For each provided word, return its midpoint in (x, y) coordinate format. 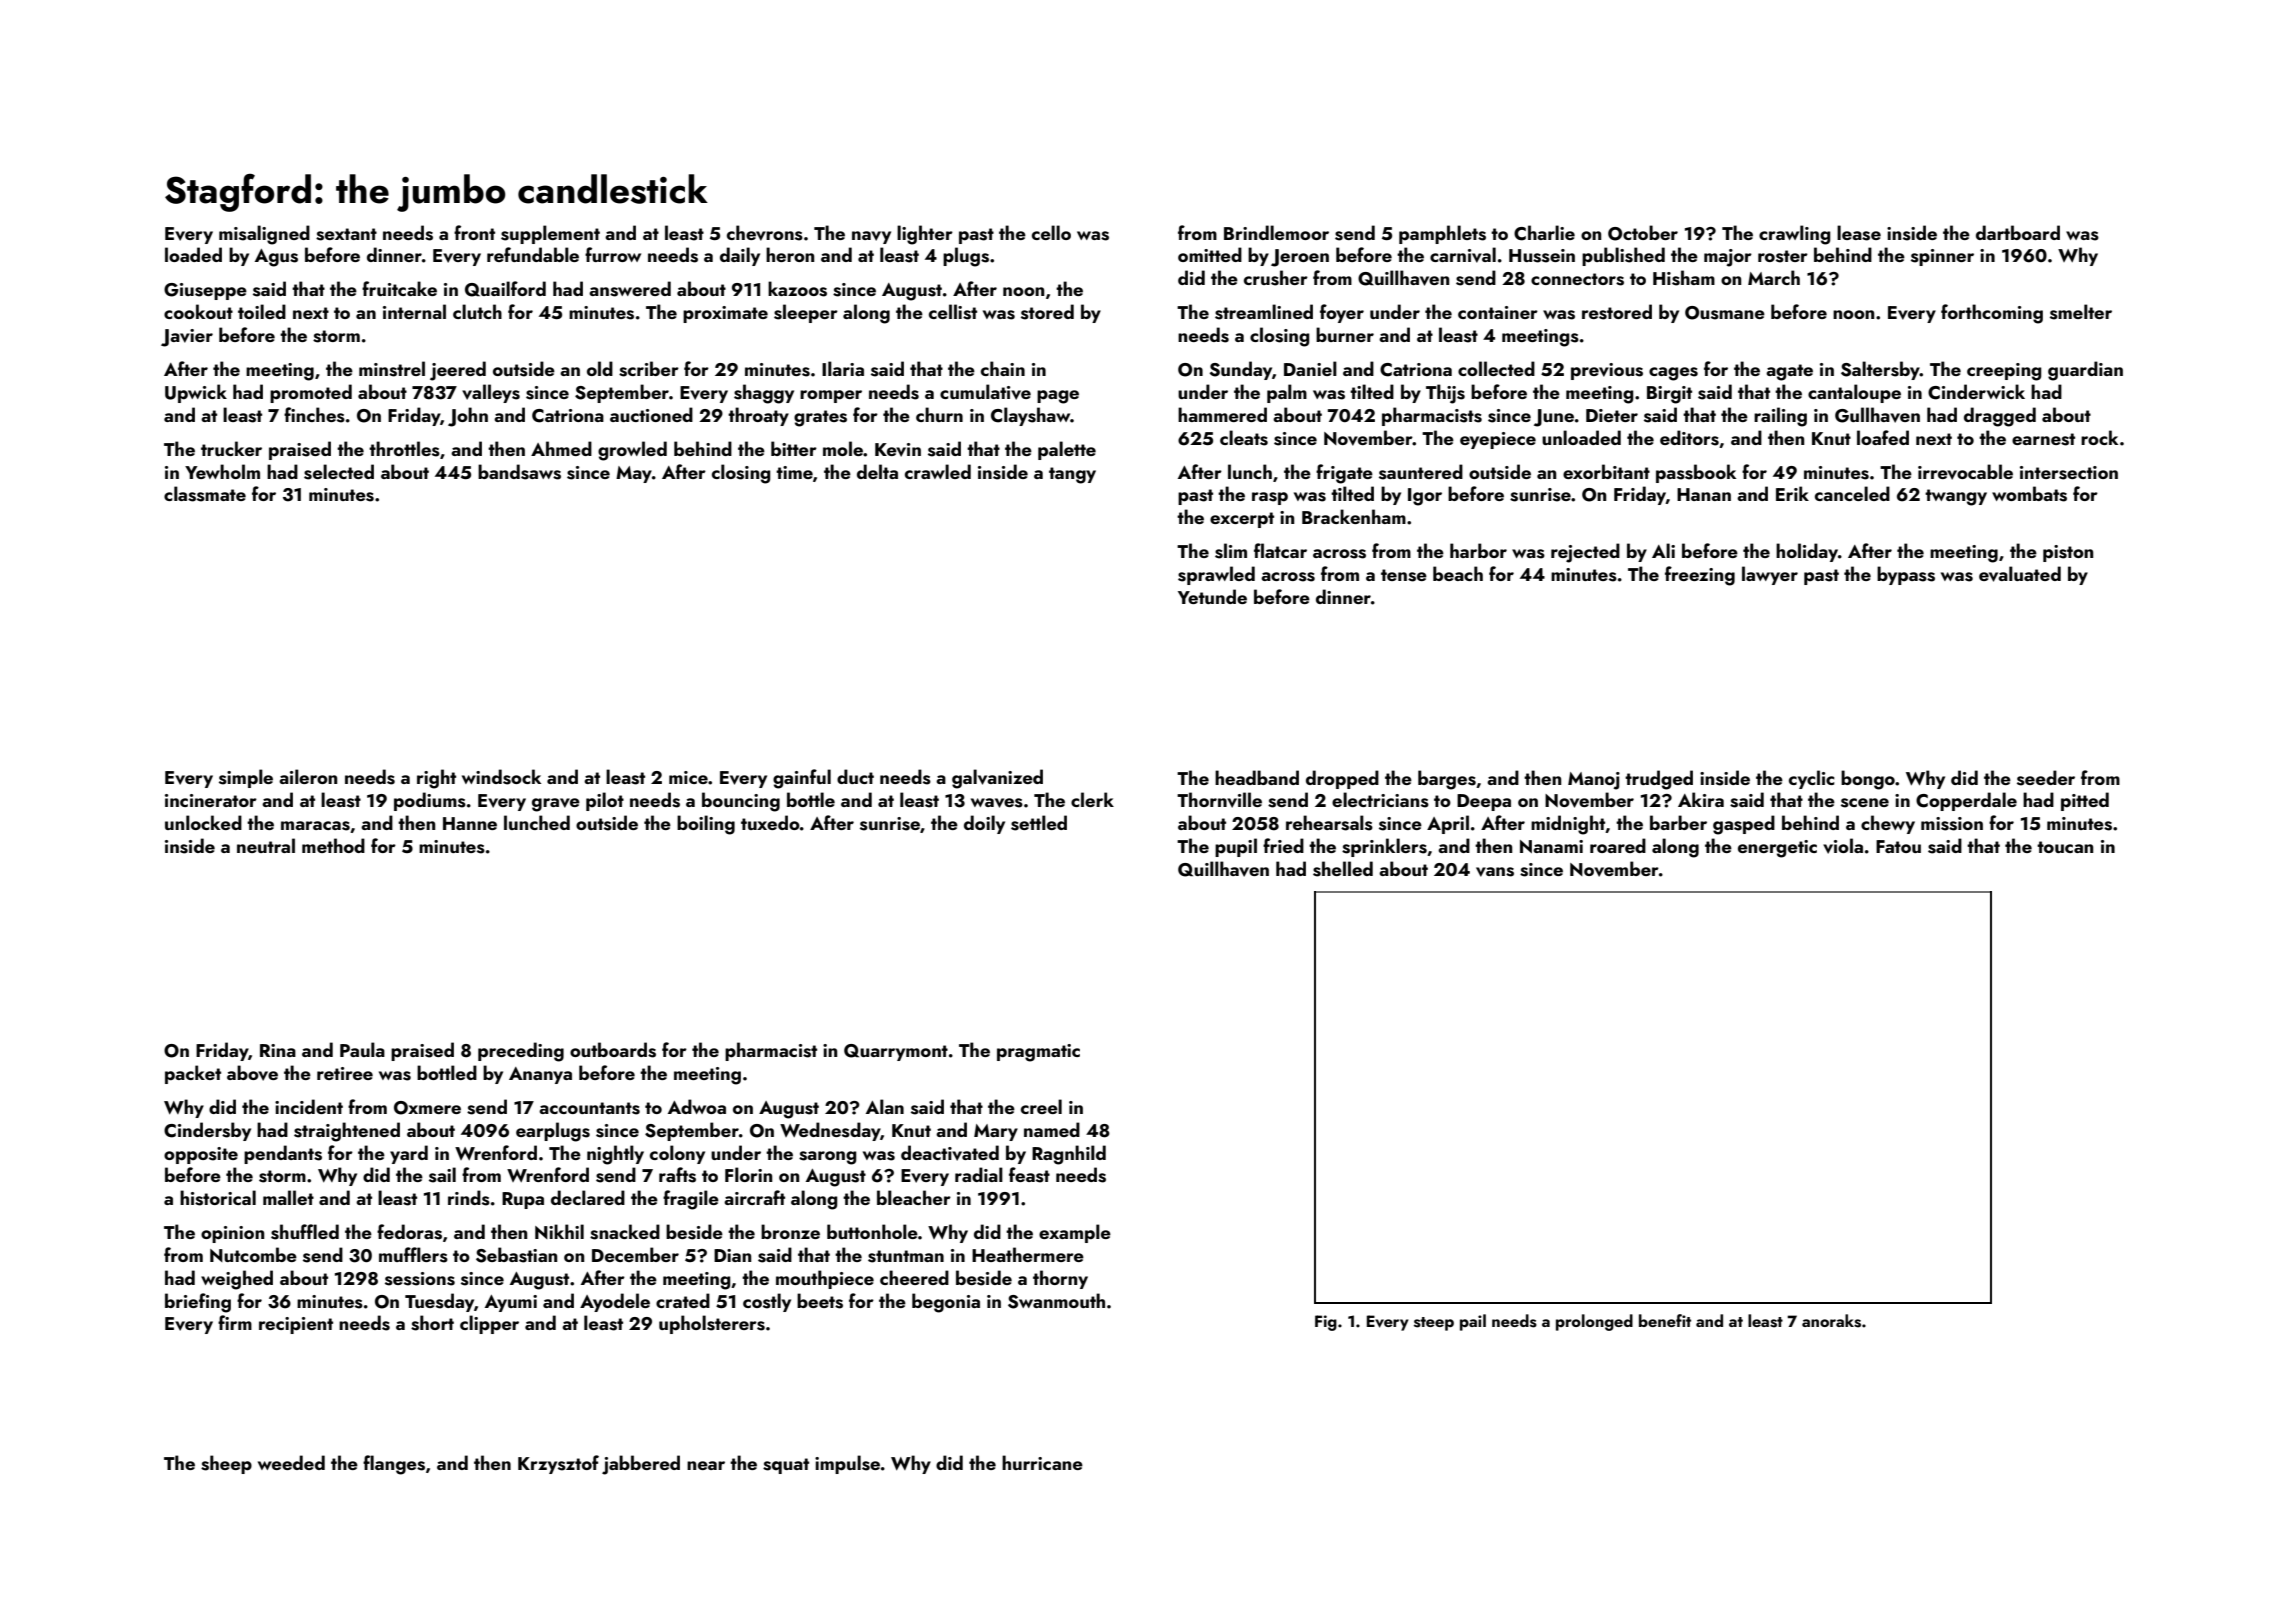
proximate (725, 314)
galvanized (997, 779)
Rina (278, 1050)
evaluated (2020, 574)
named (1052, 1129)
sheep (226, 1464)
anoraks (1831, 1321)
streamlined (1264, 312)
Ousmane (1725, 313)
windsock (501, 777)
